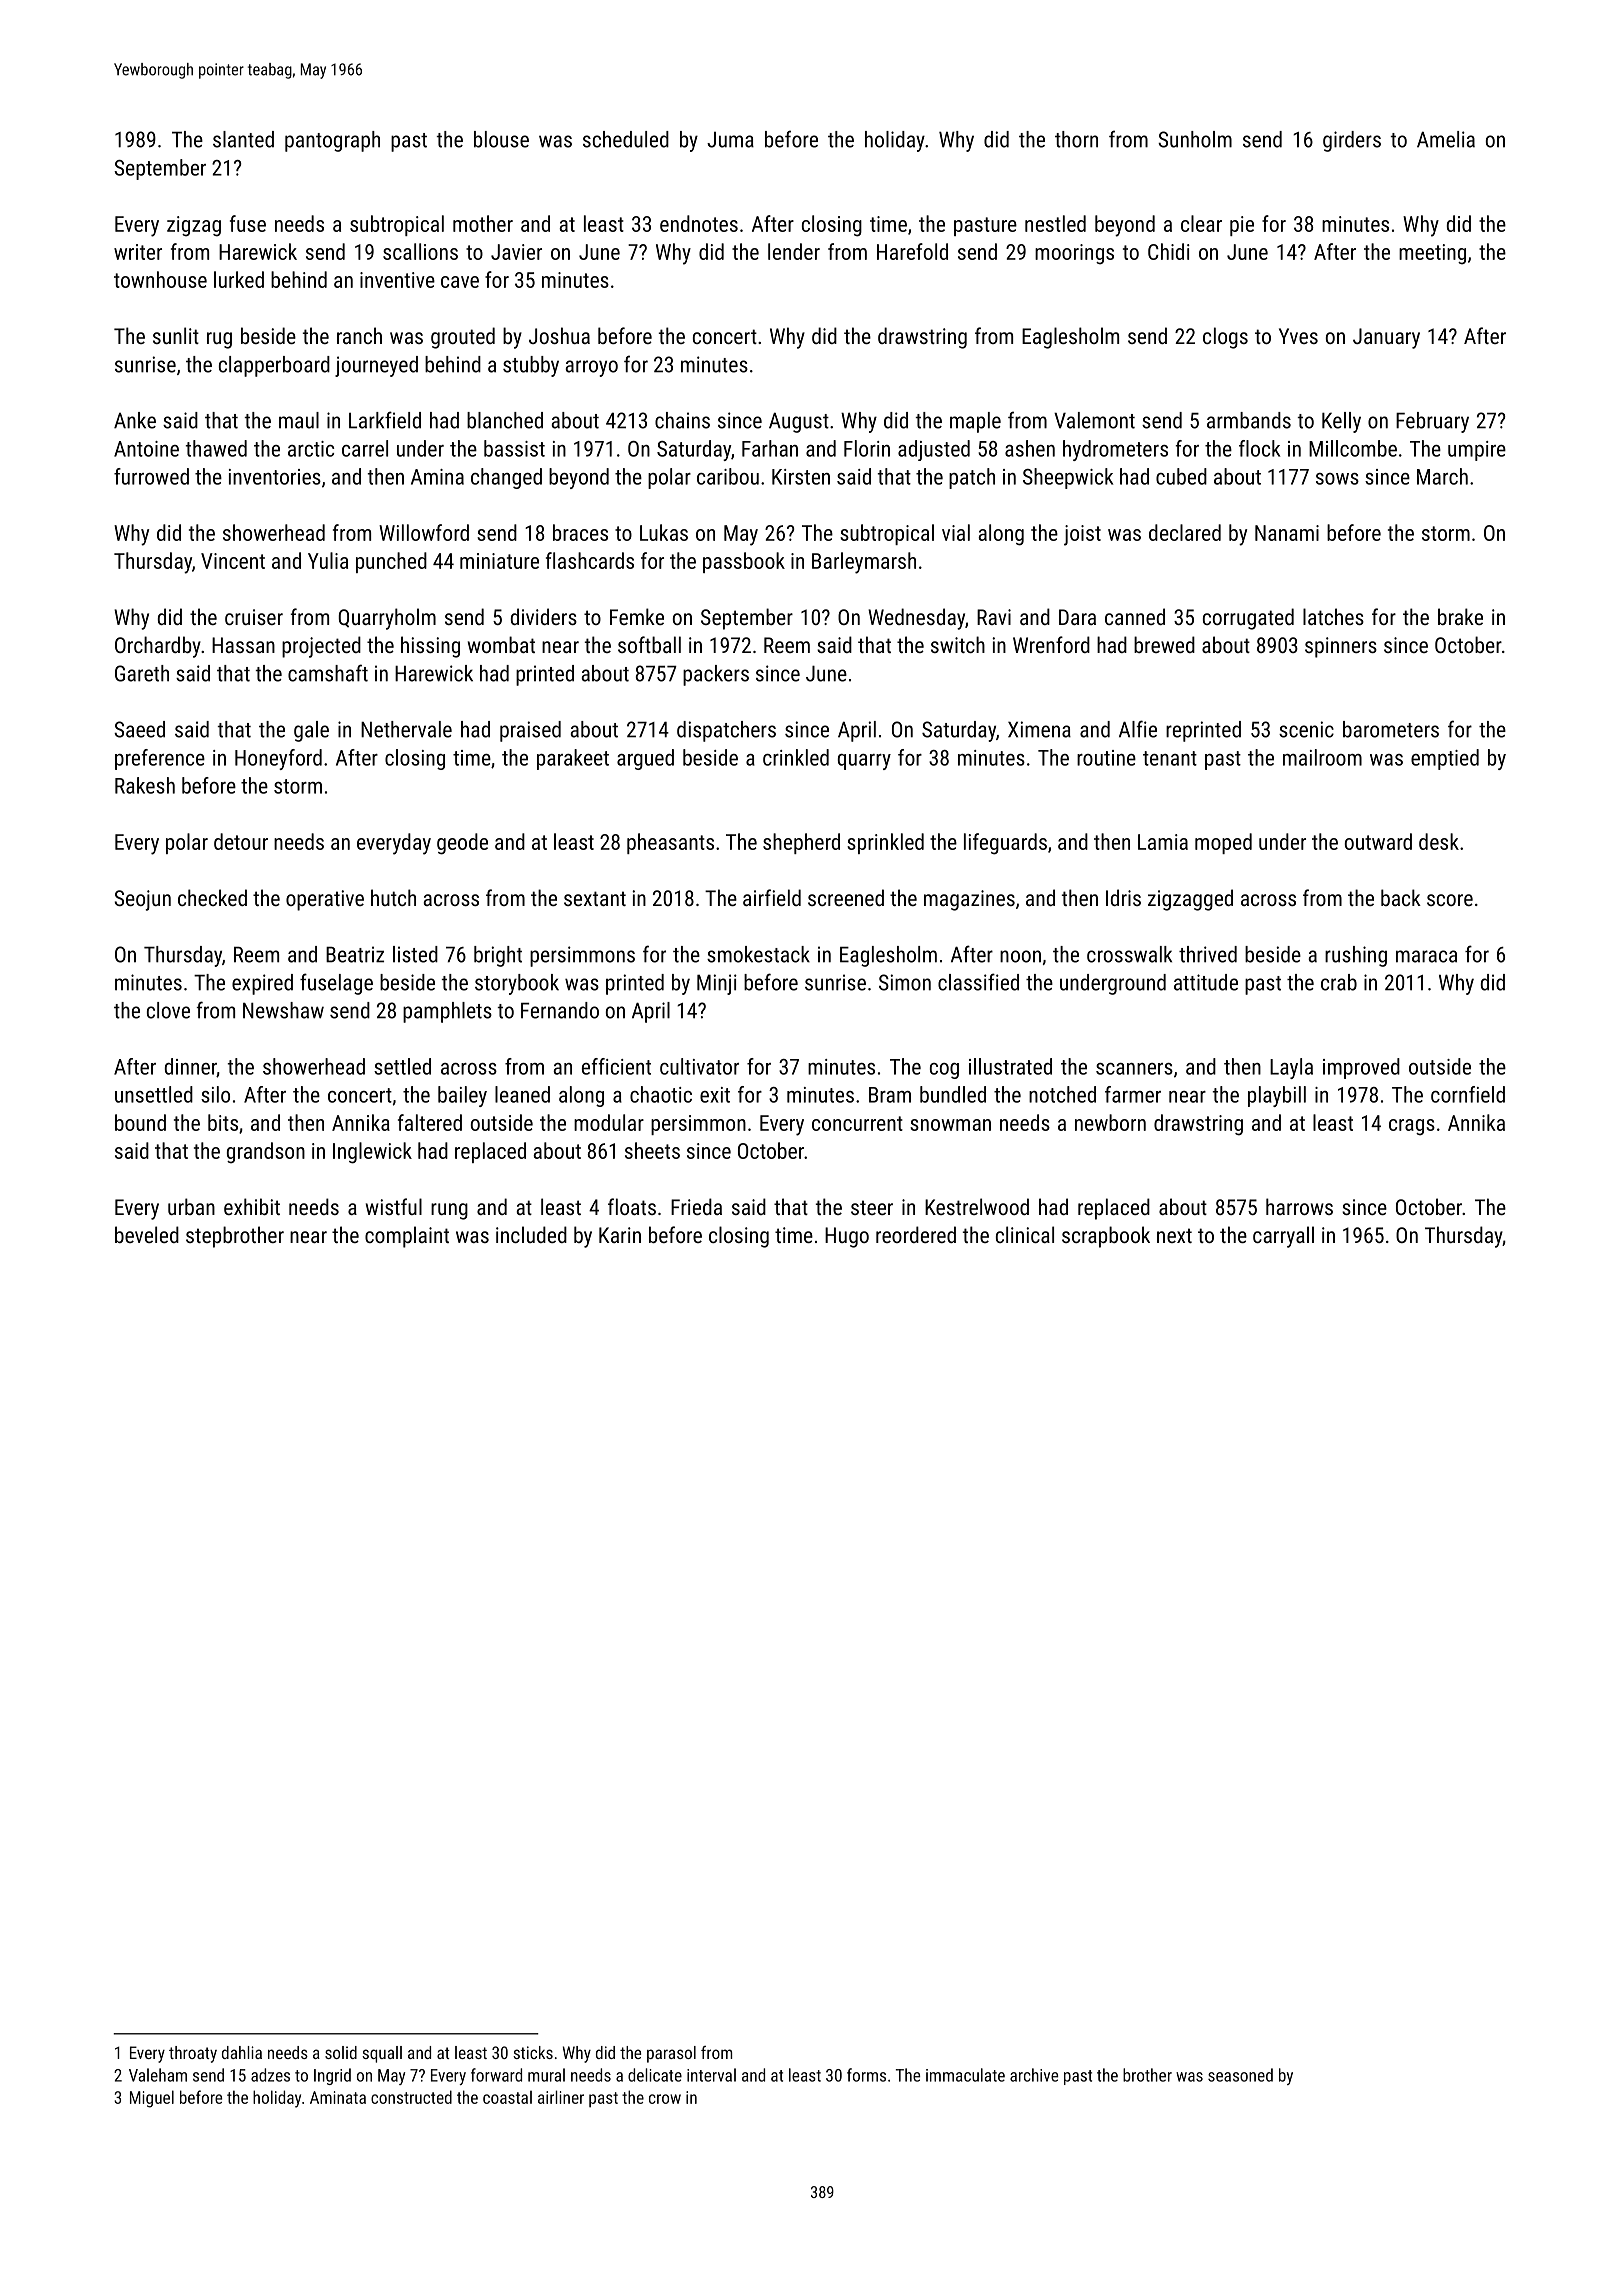 This page has height=2292, width=1620. What do you see at coordinates (341, 2052) in the page?
I see `solid` at bounding box center [341, 2052].
